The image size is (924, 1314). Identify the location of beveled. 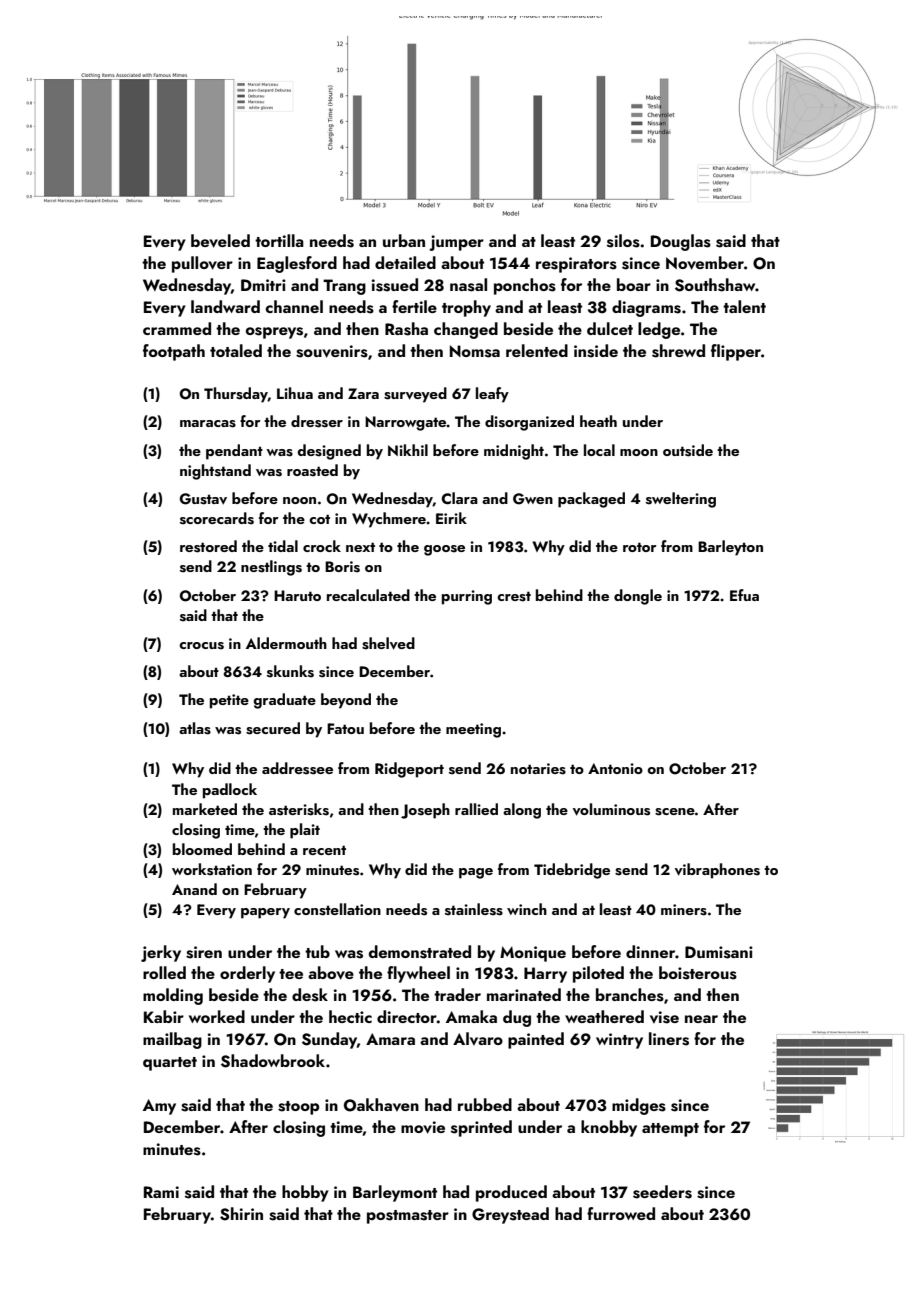
(220, 241).
